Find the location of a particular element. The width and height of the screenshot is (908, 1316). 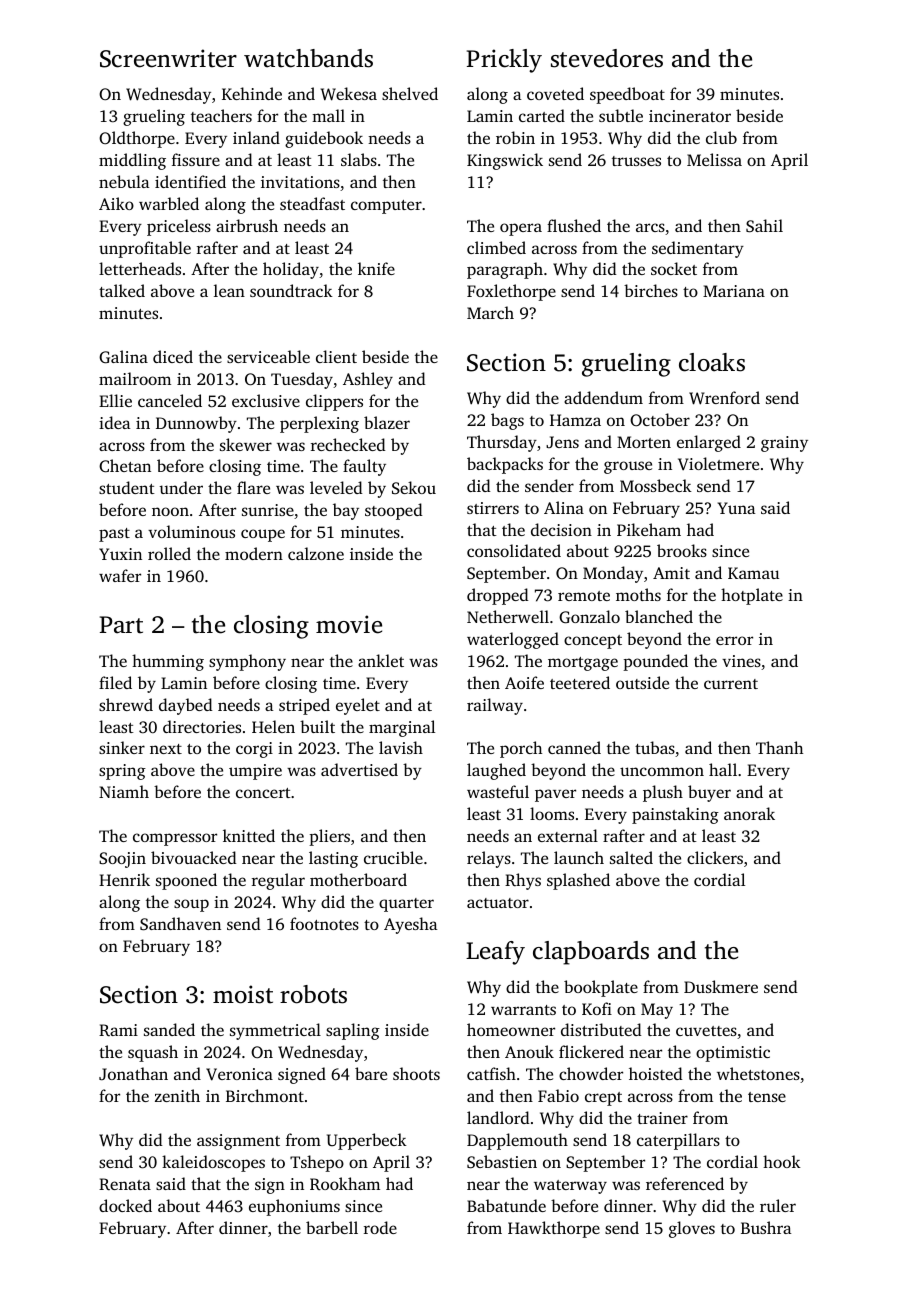

salted is located at coordinates (631, 857).
